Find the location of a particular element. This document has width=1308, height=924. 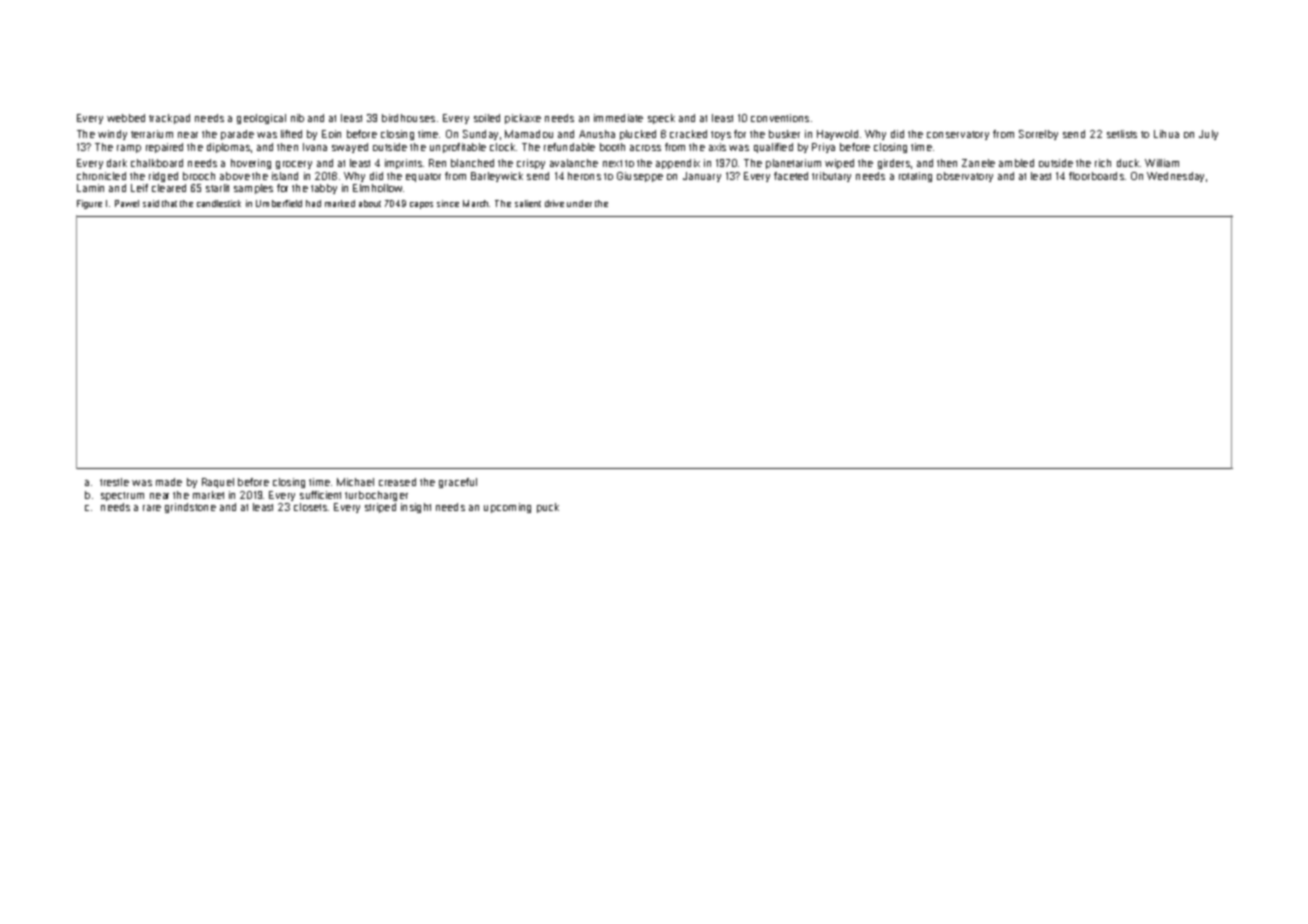

immediate is located at coordinates (618, 118).
